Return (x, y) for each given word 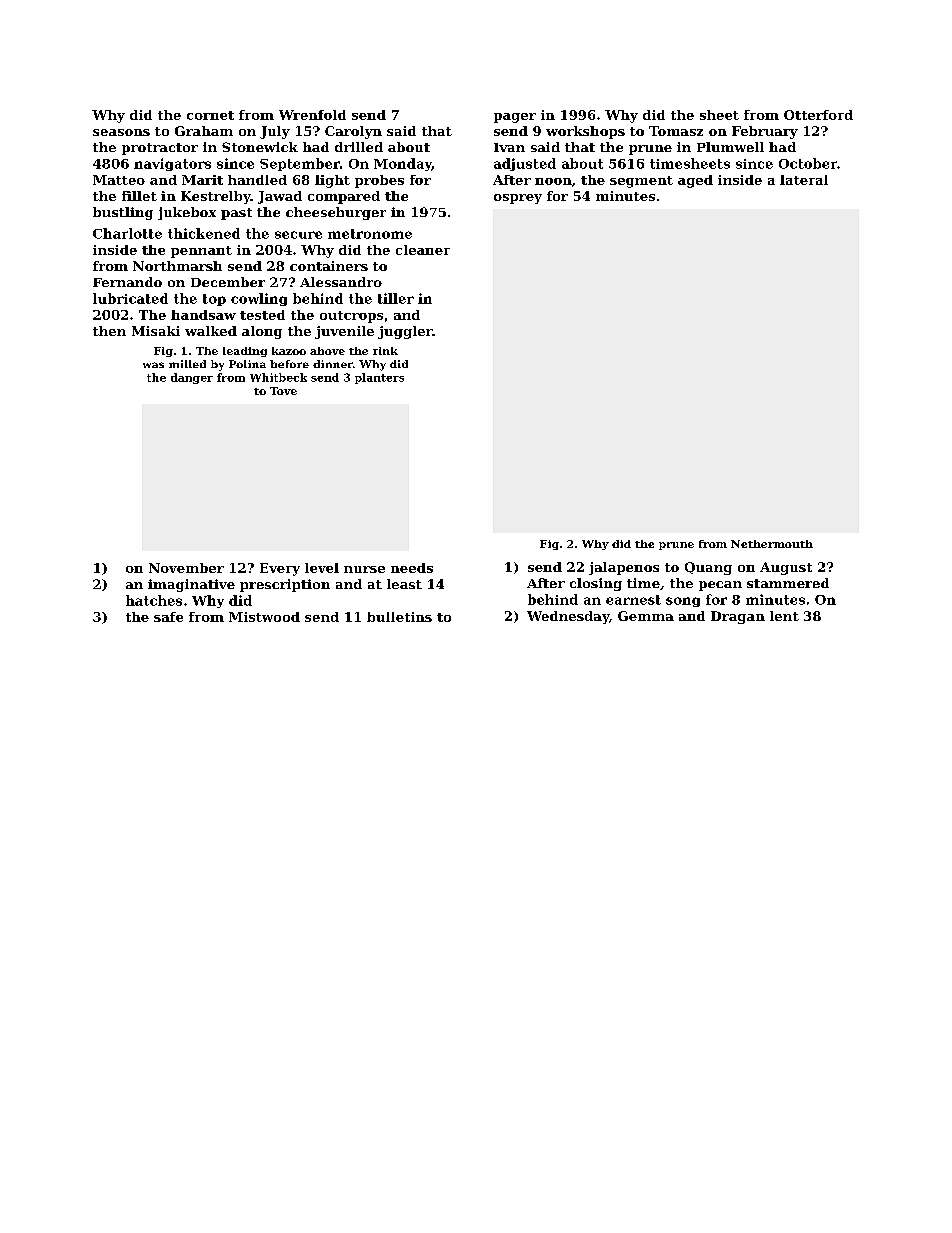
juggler (405, 332)
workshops (585, 132)
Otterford (818, 115)
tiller (396, 298)
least (404, 584)
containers (329, 266)
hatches (154, 600)
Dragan (738, 617)
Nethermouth (772, 544)
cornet (210, 115)
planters (379, 378)
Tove (283, 391)
